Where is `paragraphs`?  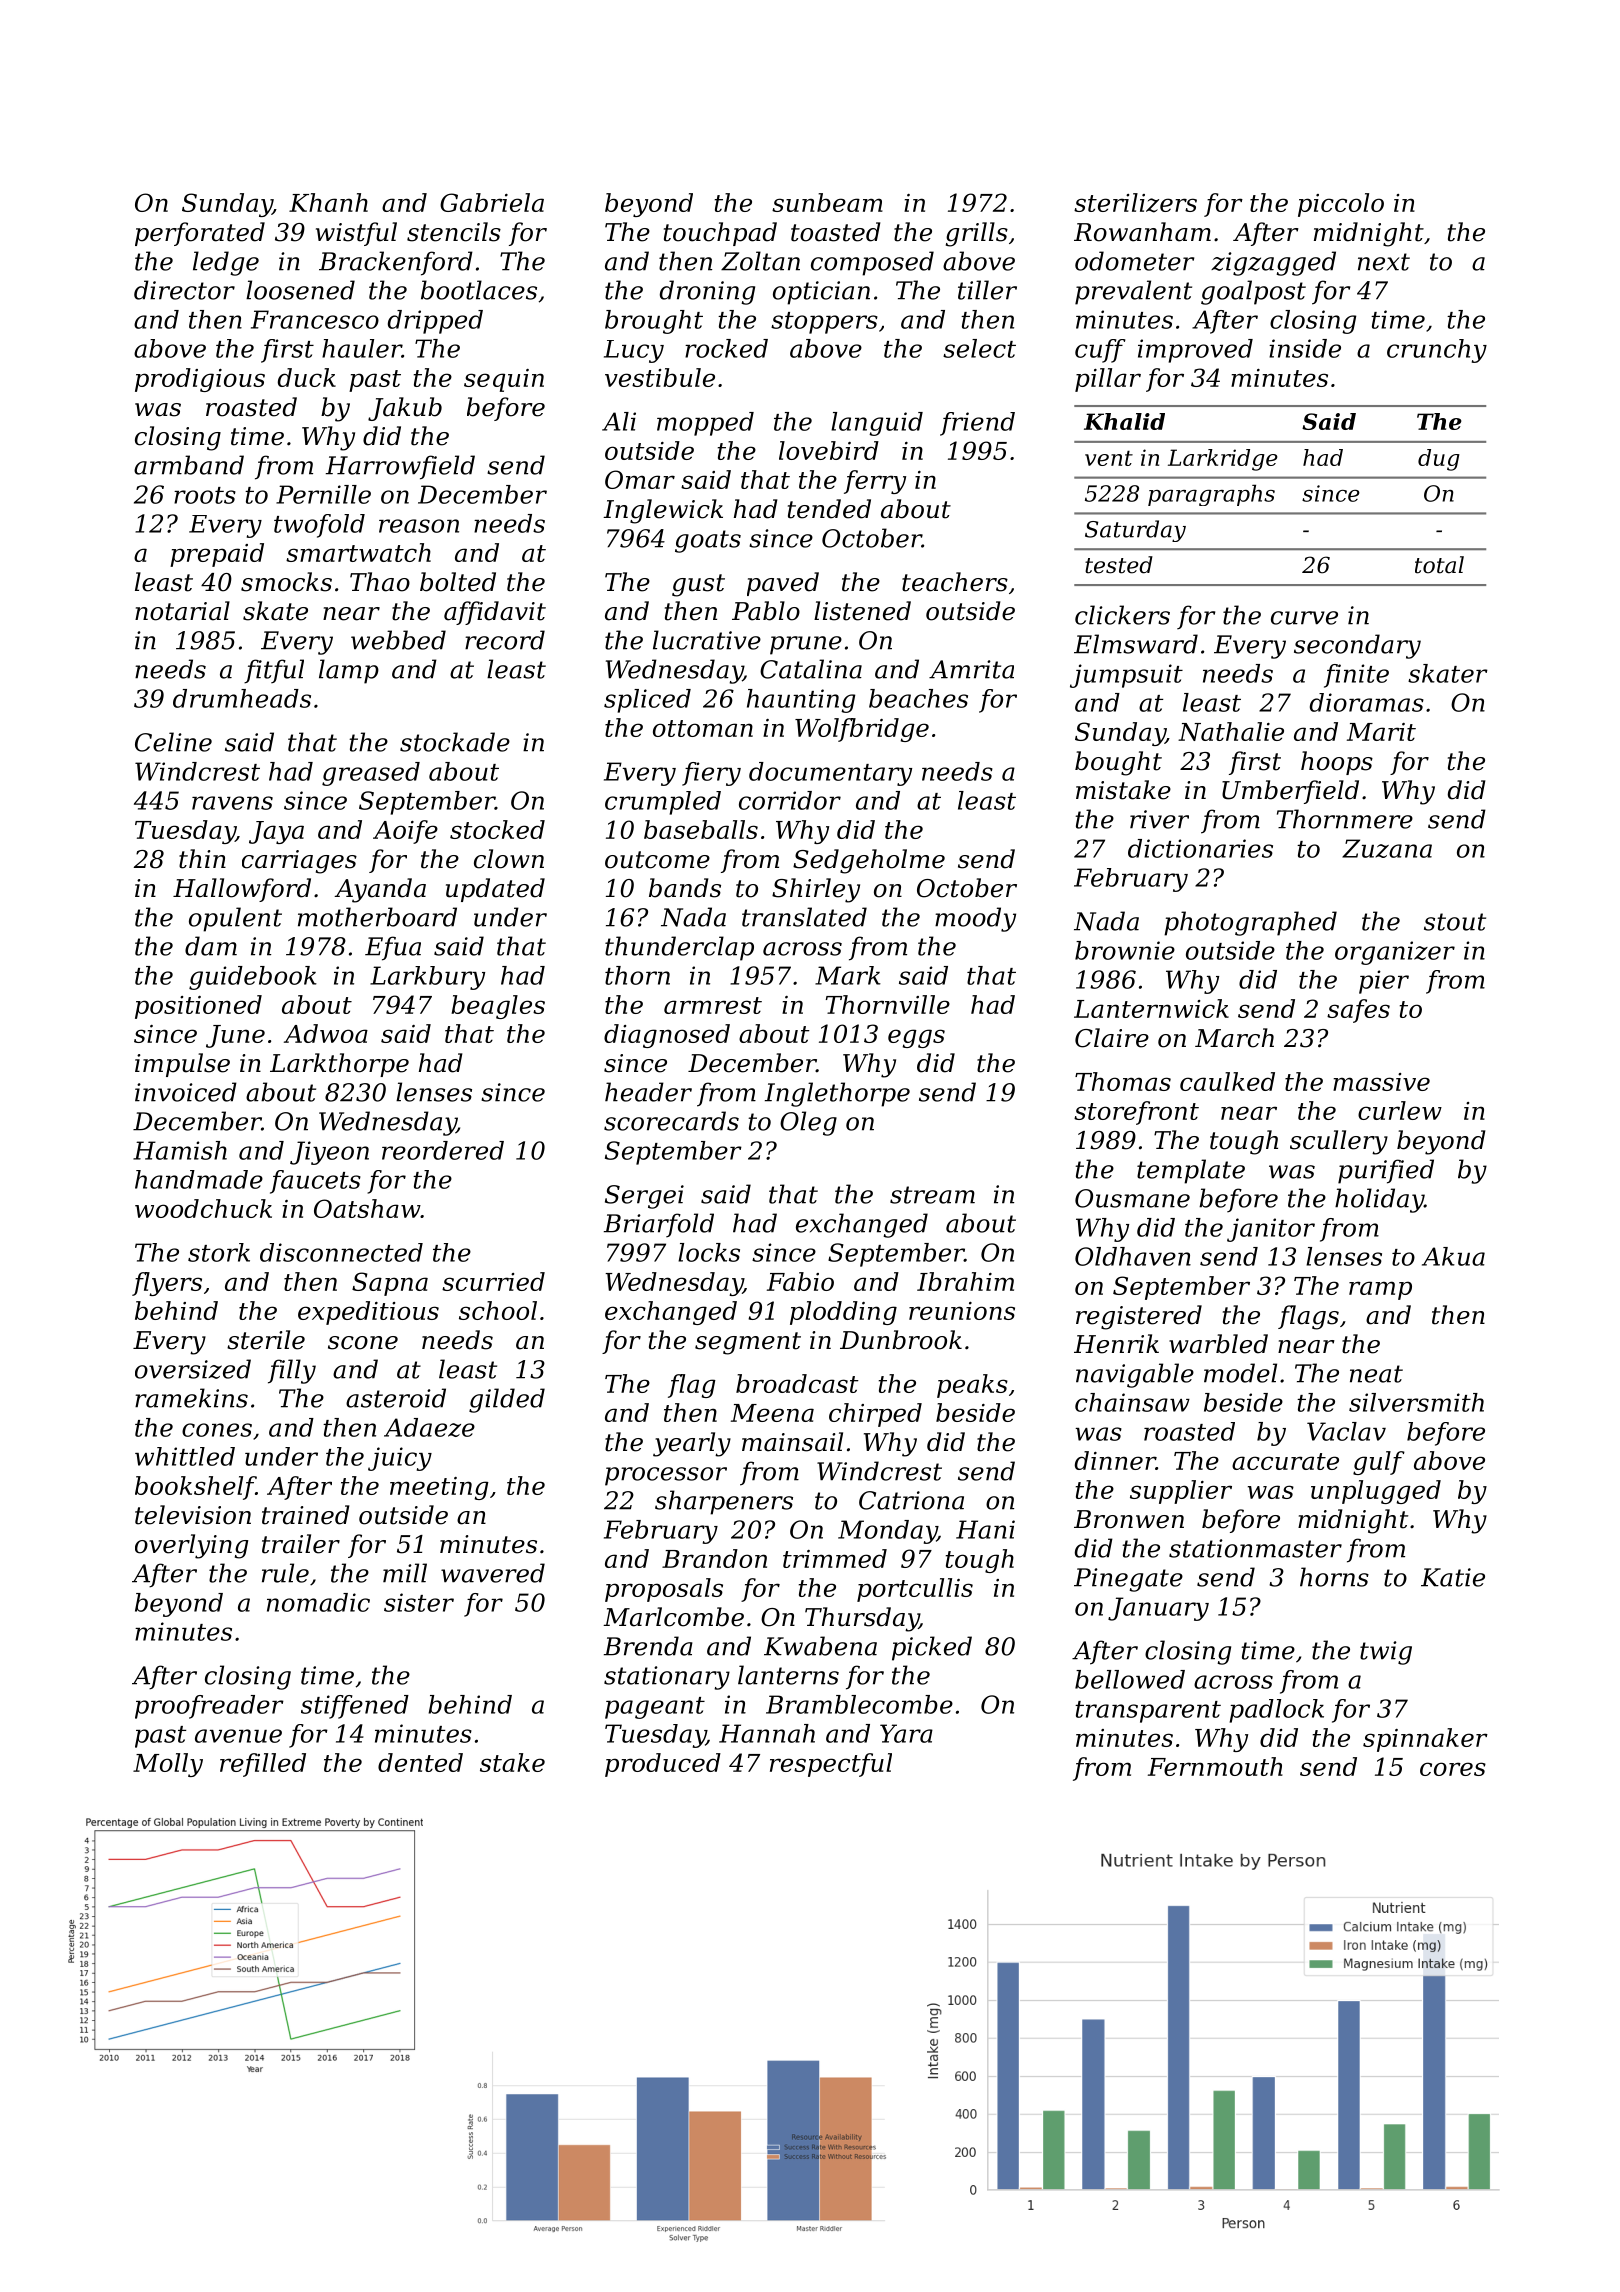
paragraphs is located at coordinates (1211, 495).
